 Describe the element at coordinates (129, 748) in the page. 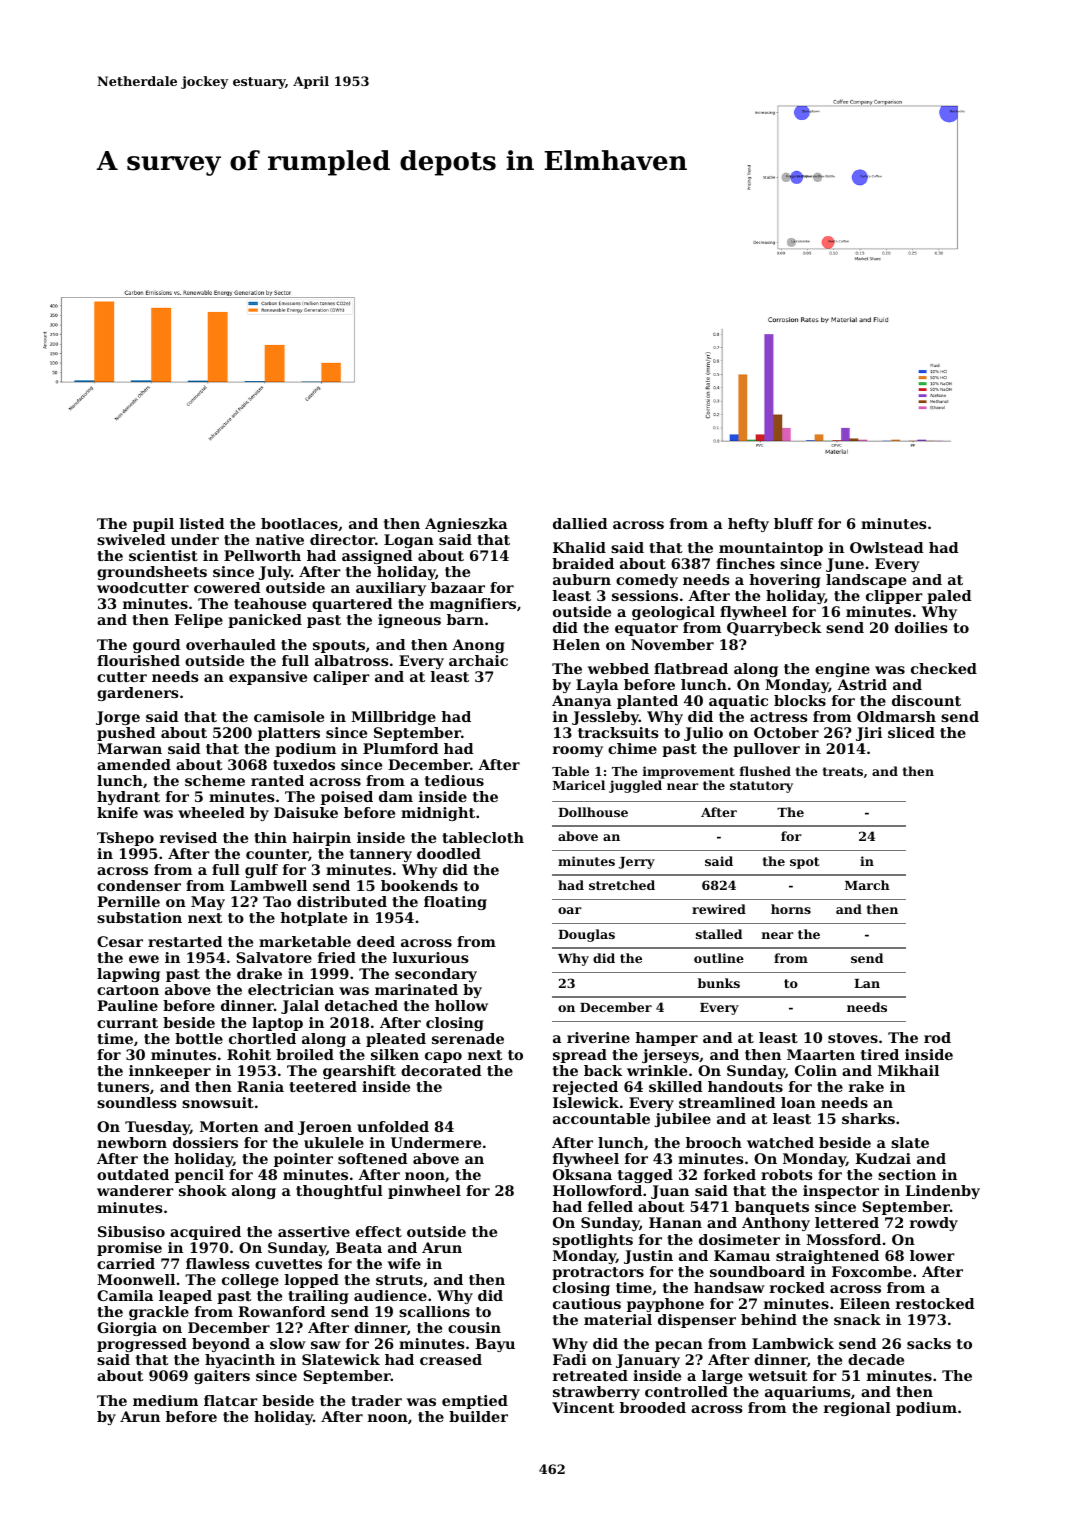

I see `Marwan` at that location.
